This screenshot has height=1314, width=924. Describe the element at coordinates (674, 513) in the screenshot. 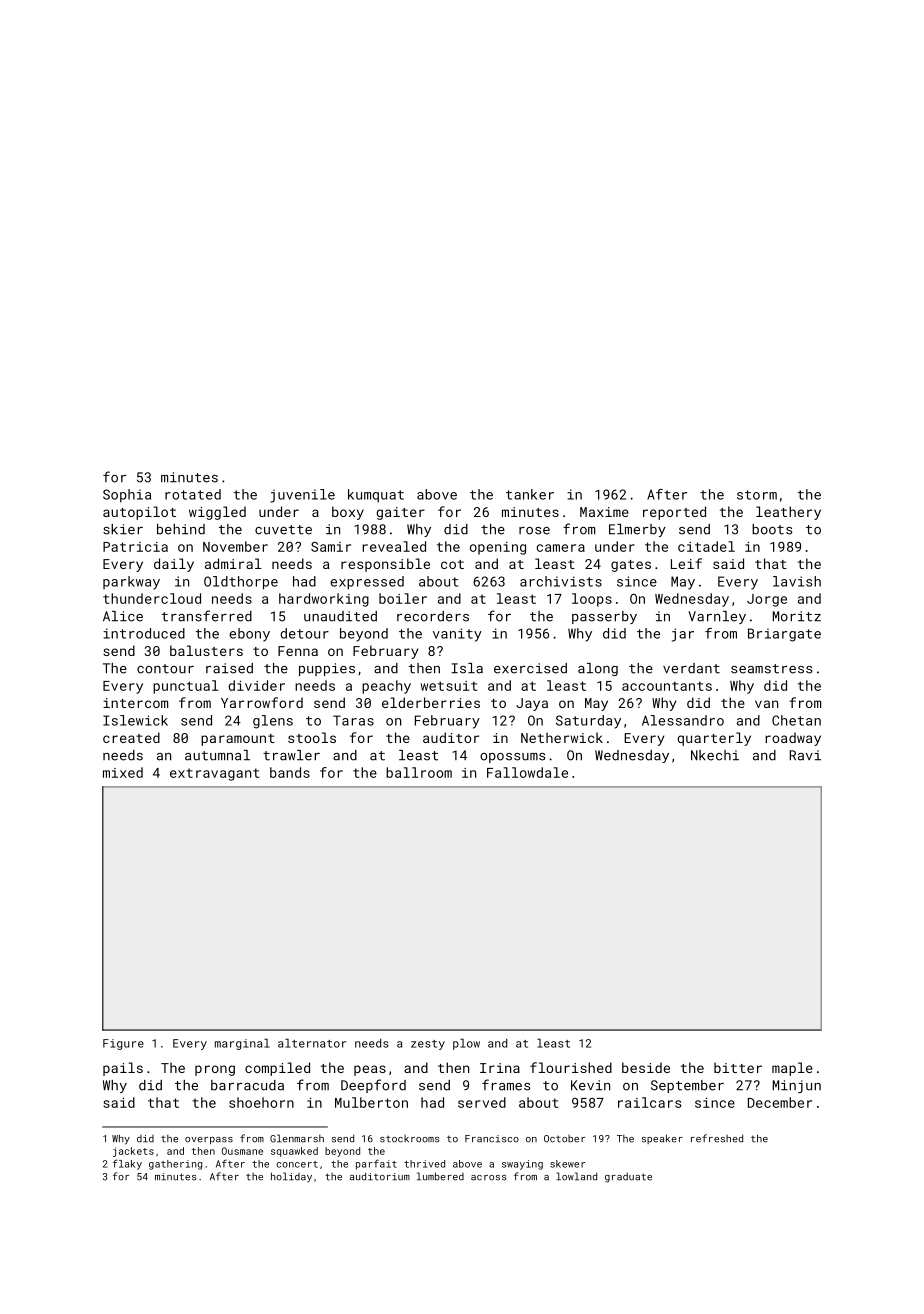

I see `reported` at that location.
